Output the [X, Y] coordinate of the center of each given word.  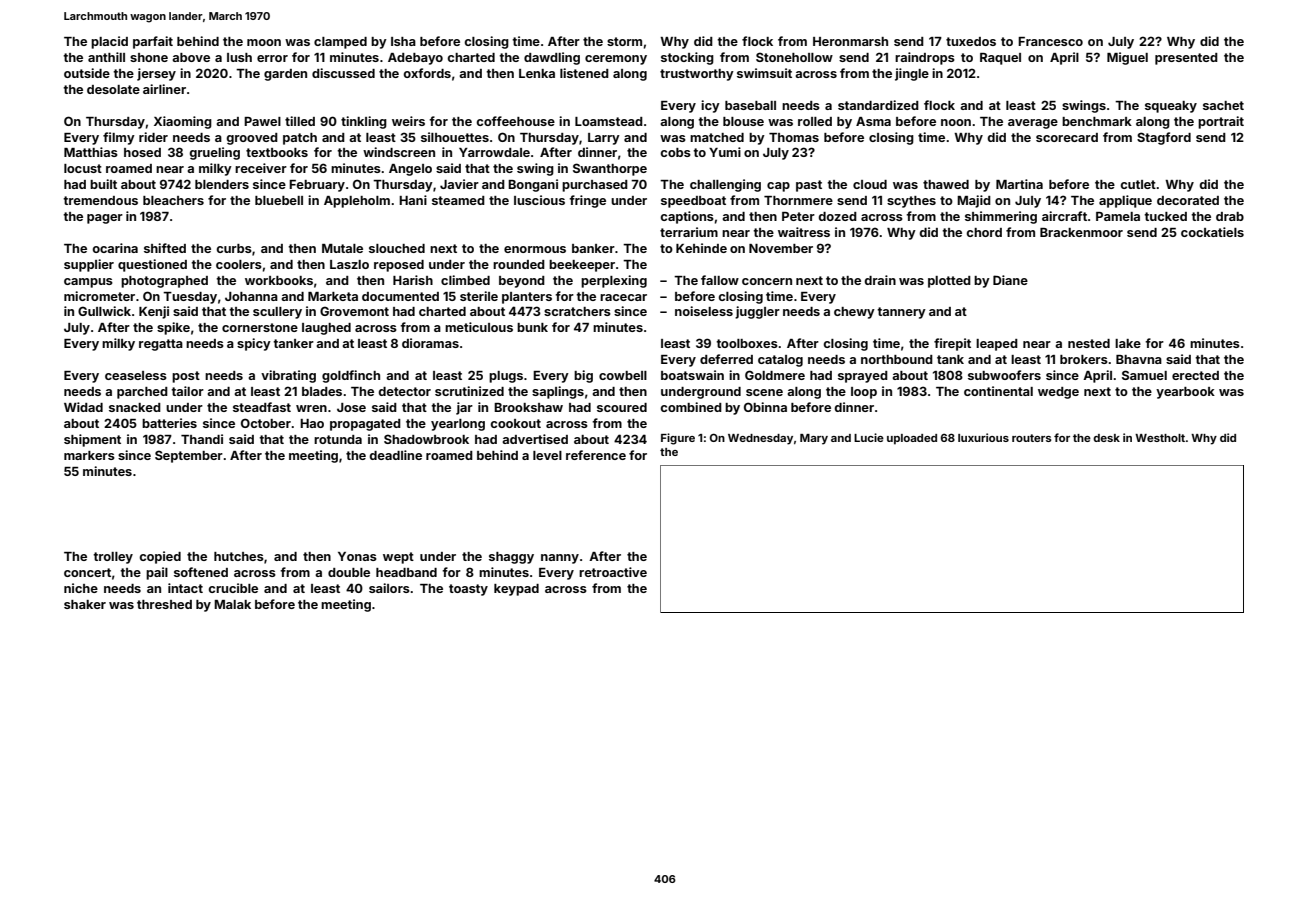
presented [1186, 59]
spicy [254, 344]
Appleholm [357, 202]
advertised [535, 439]
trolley [113, 558]
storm [624, 41]
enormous [535, 249]
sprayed [863, 377]
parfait [153, 42]
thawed [946, 184]
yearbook [1185, 393]
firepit [952, 344]
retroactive [613, 572]
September [189, 456]
